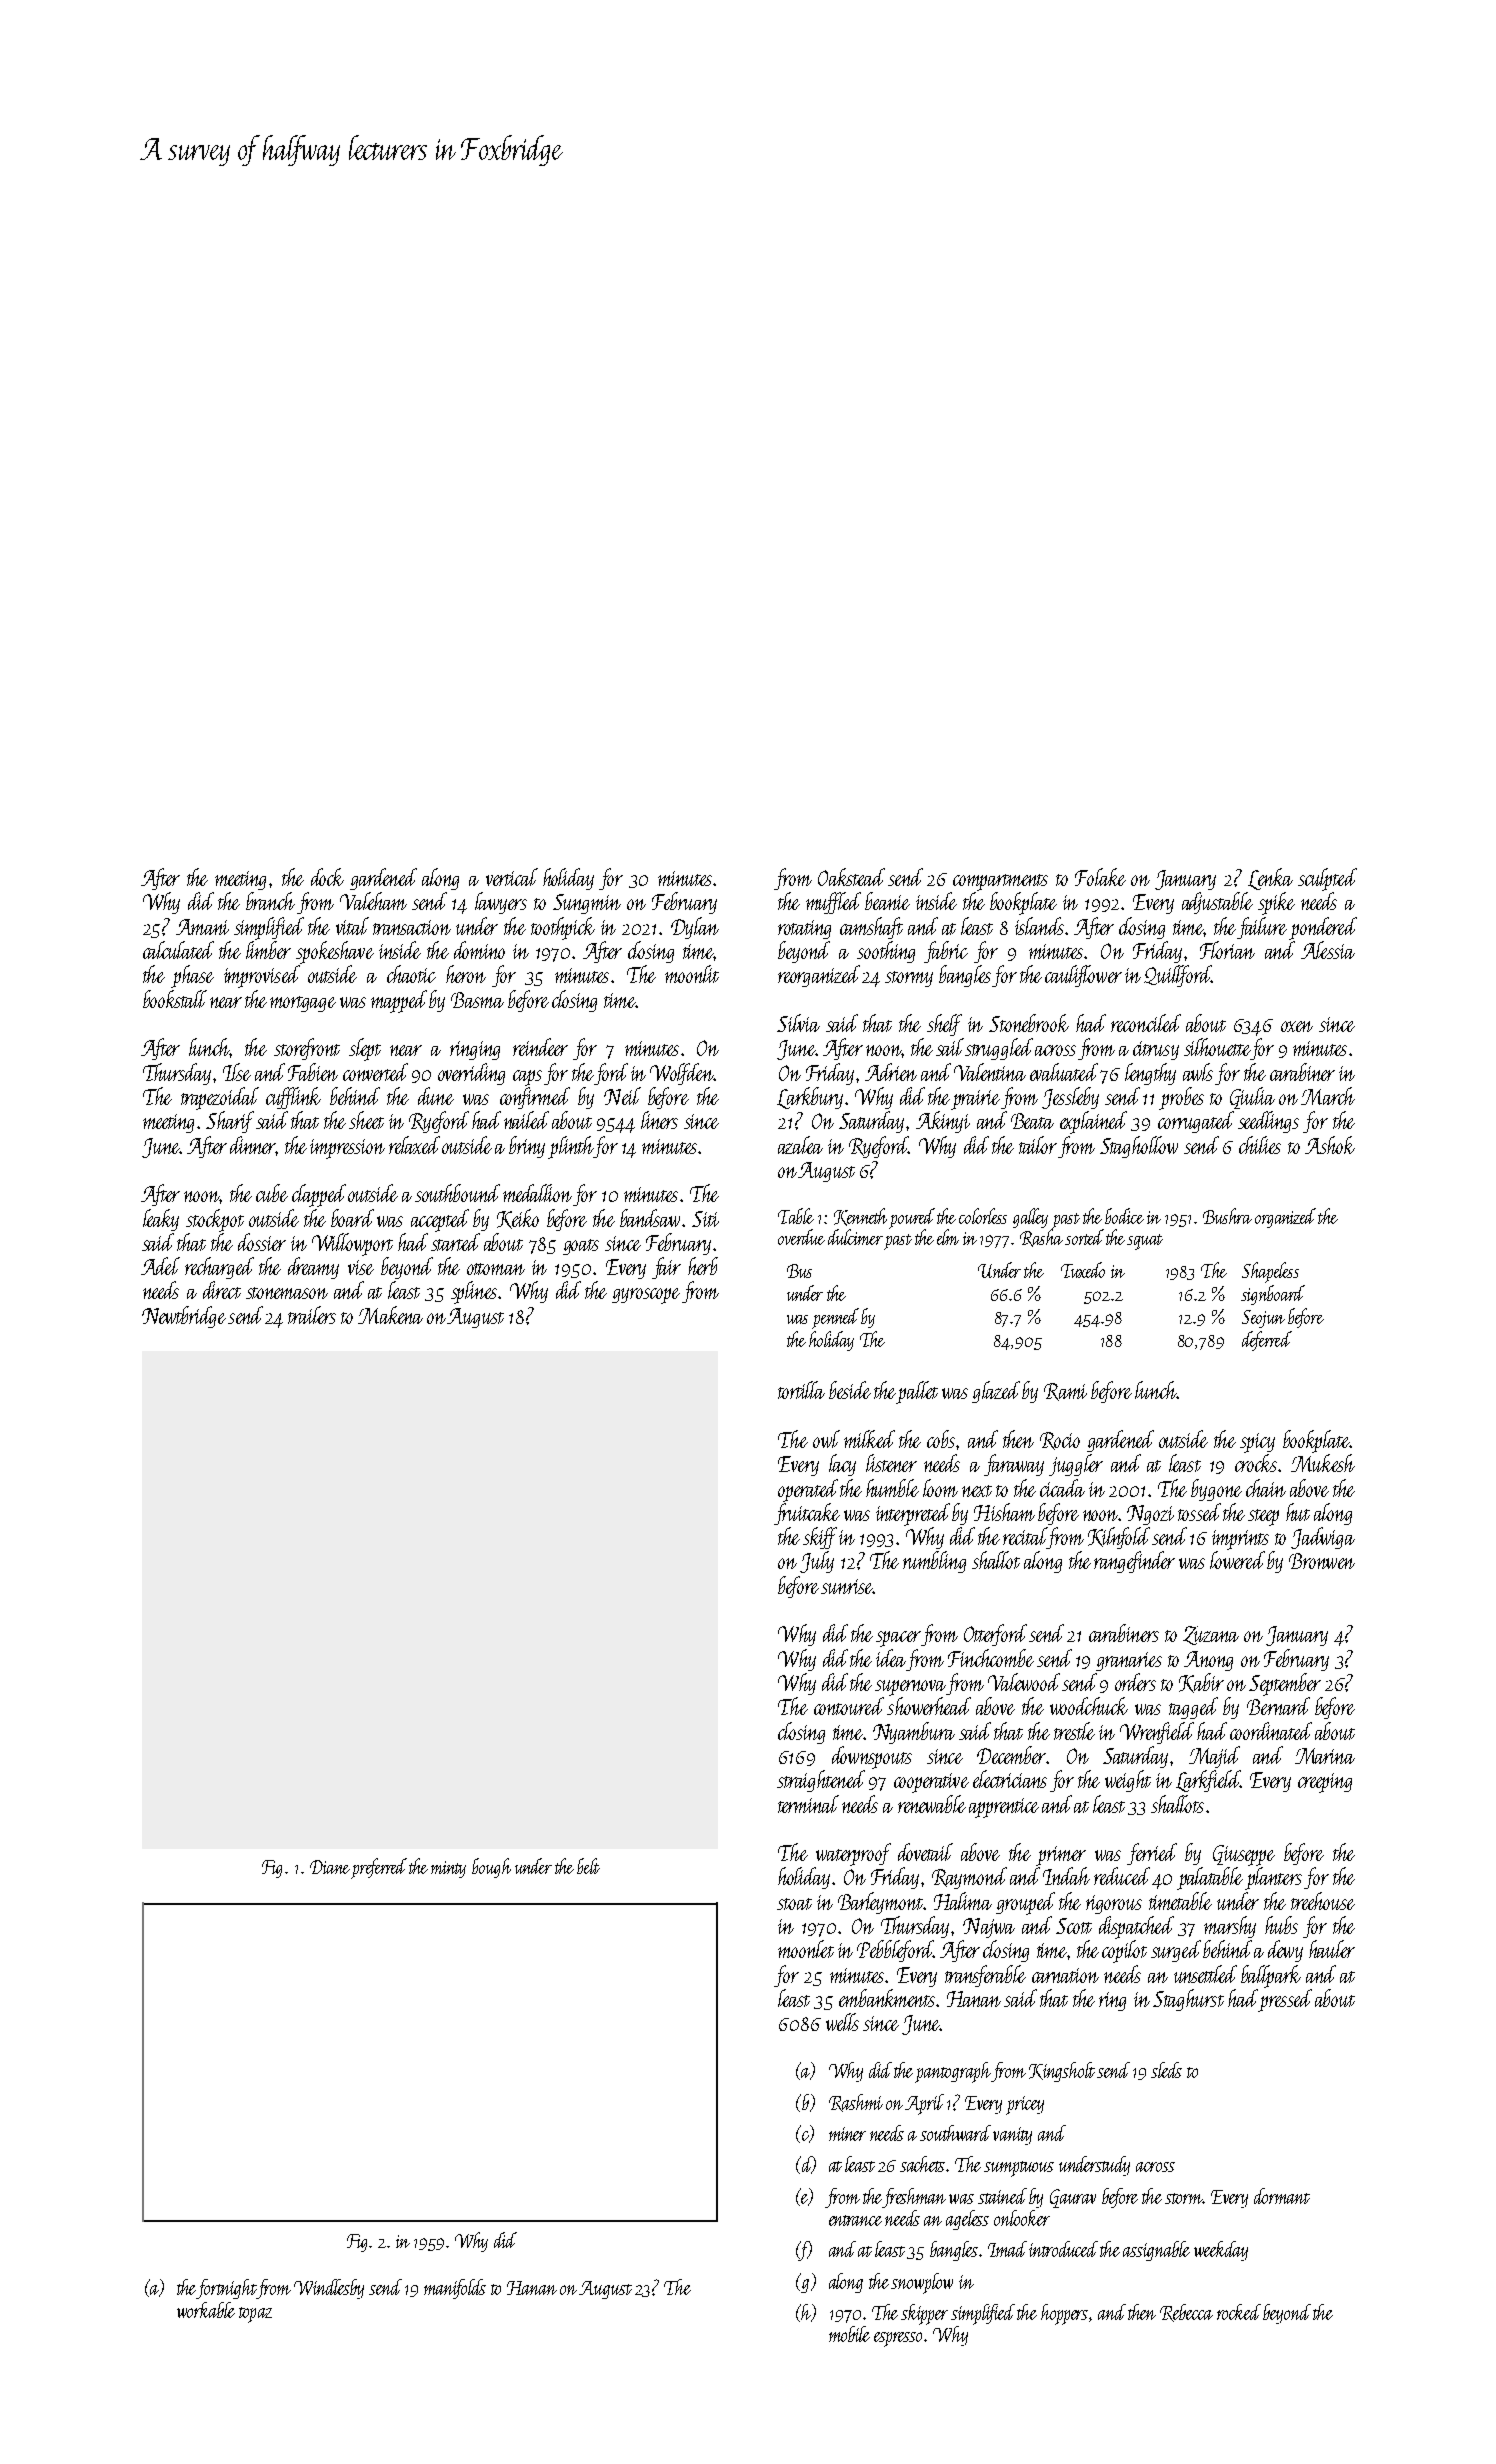 The image size is (1496, 2464). Describe the element at coordinates (880, 1903) in the document. I see `Barleymont` at that location.
